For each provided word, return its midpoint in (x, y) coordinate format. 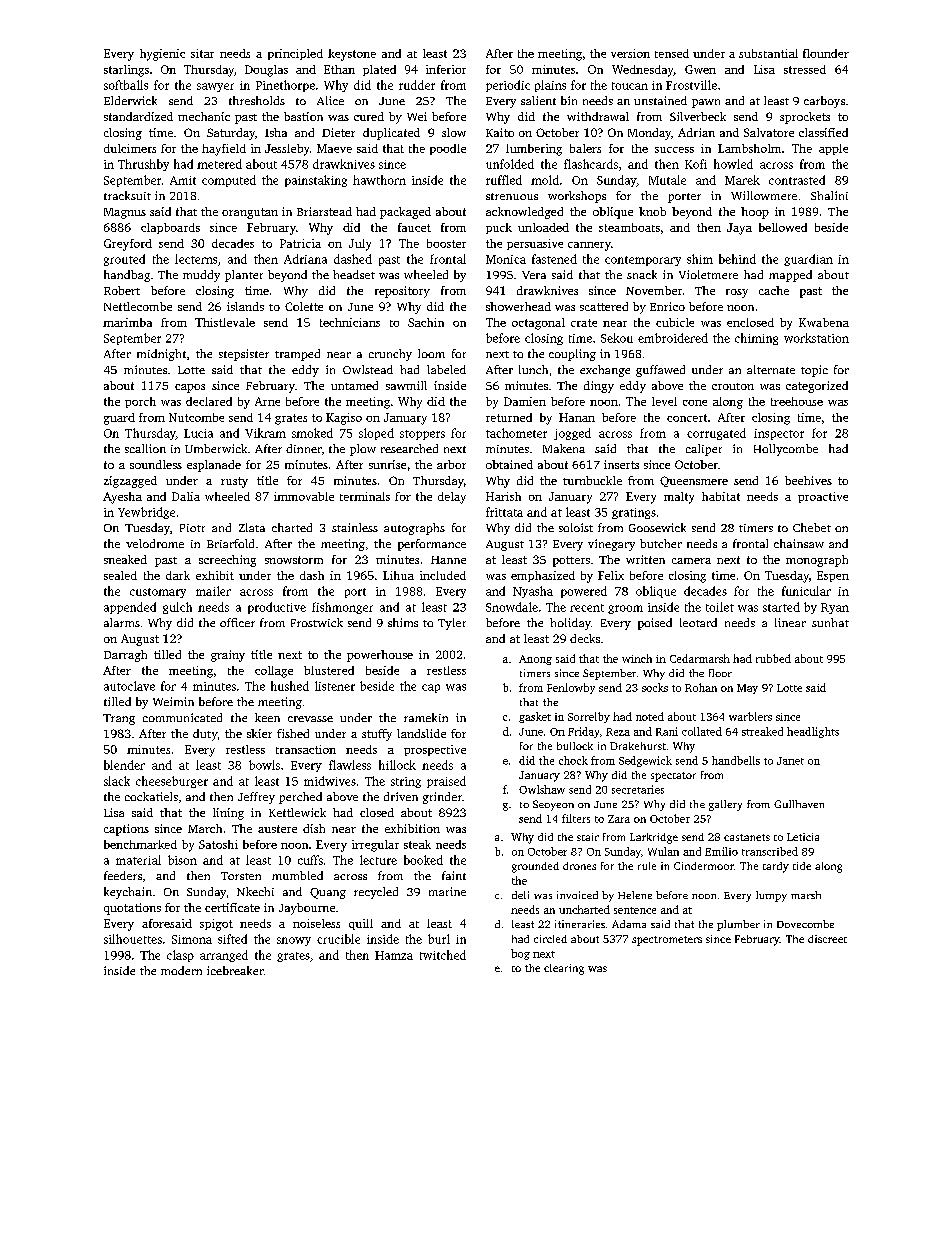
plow (363, 450)
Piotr (192, 528)
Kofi (696, 164)
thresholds (257, 100)
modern (181, 970)
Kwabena (824, 322)
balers (585, 148)
